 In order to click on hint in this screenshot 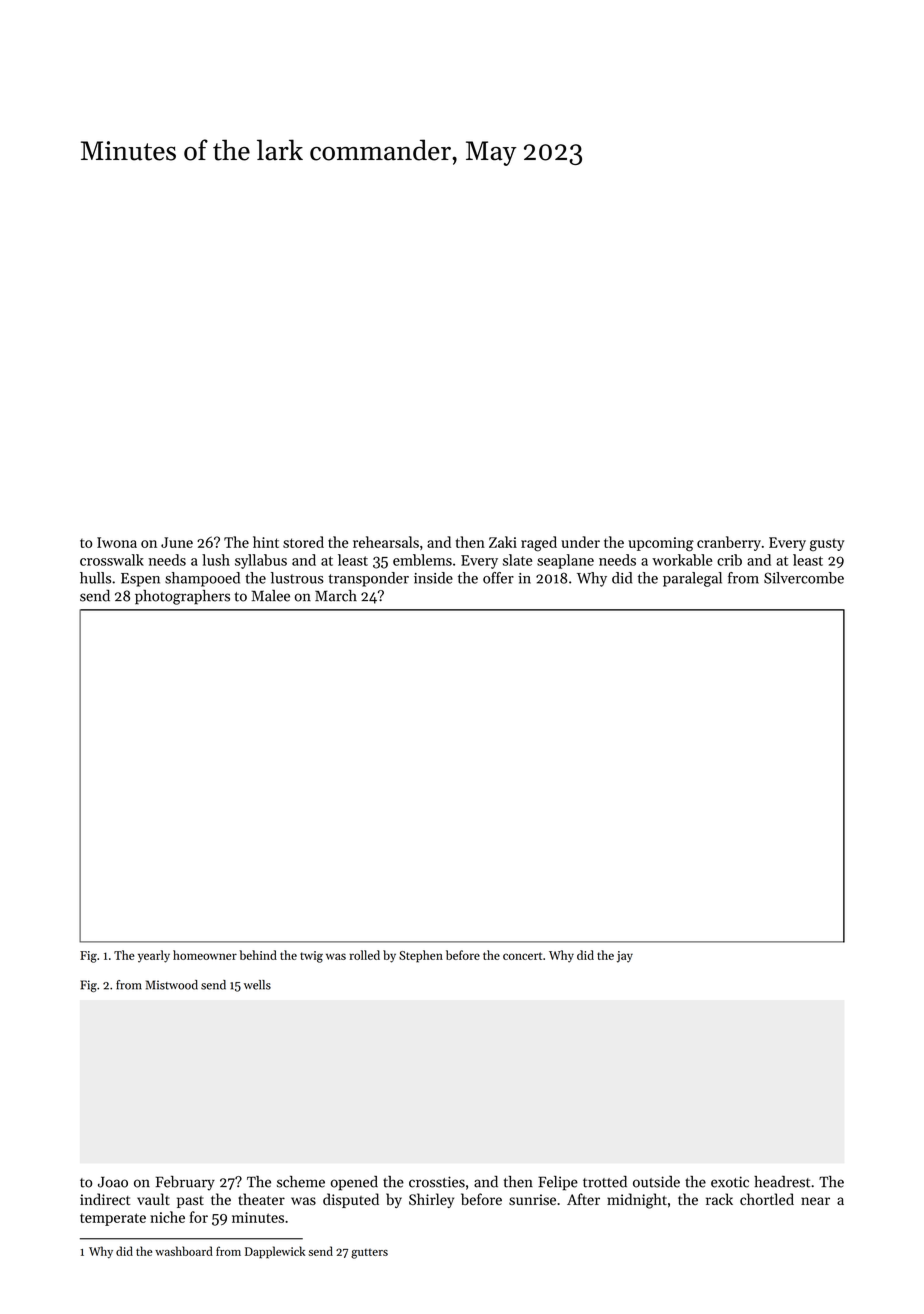, I will do `click(266, 542)`.
